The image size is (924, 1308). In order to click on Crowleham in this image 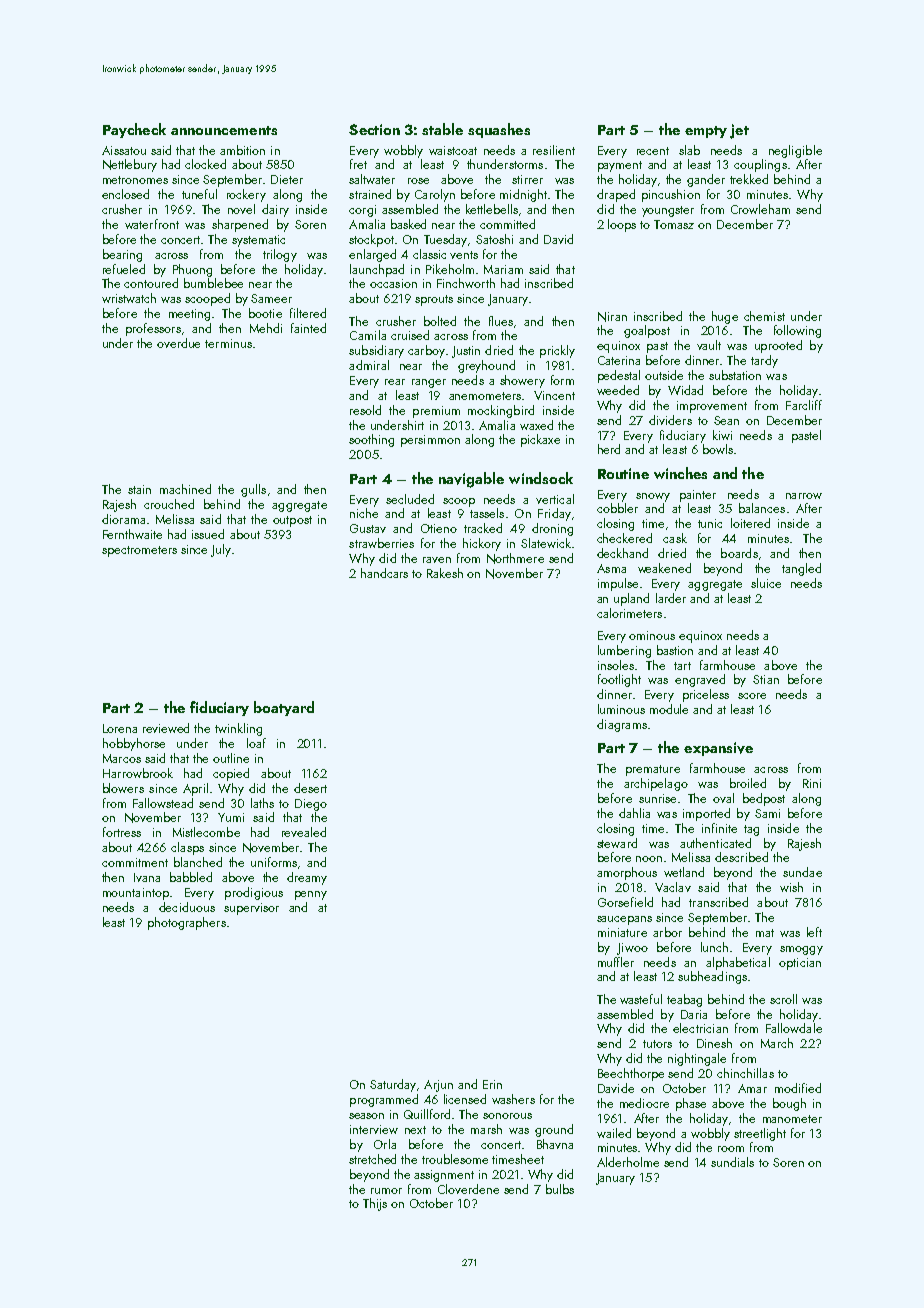, I will do `click(760, 209)`.
